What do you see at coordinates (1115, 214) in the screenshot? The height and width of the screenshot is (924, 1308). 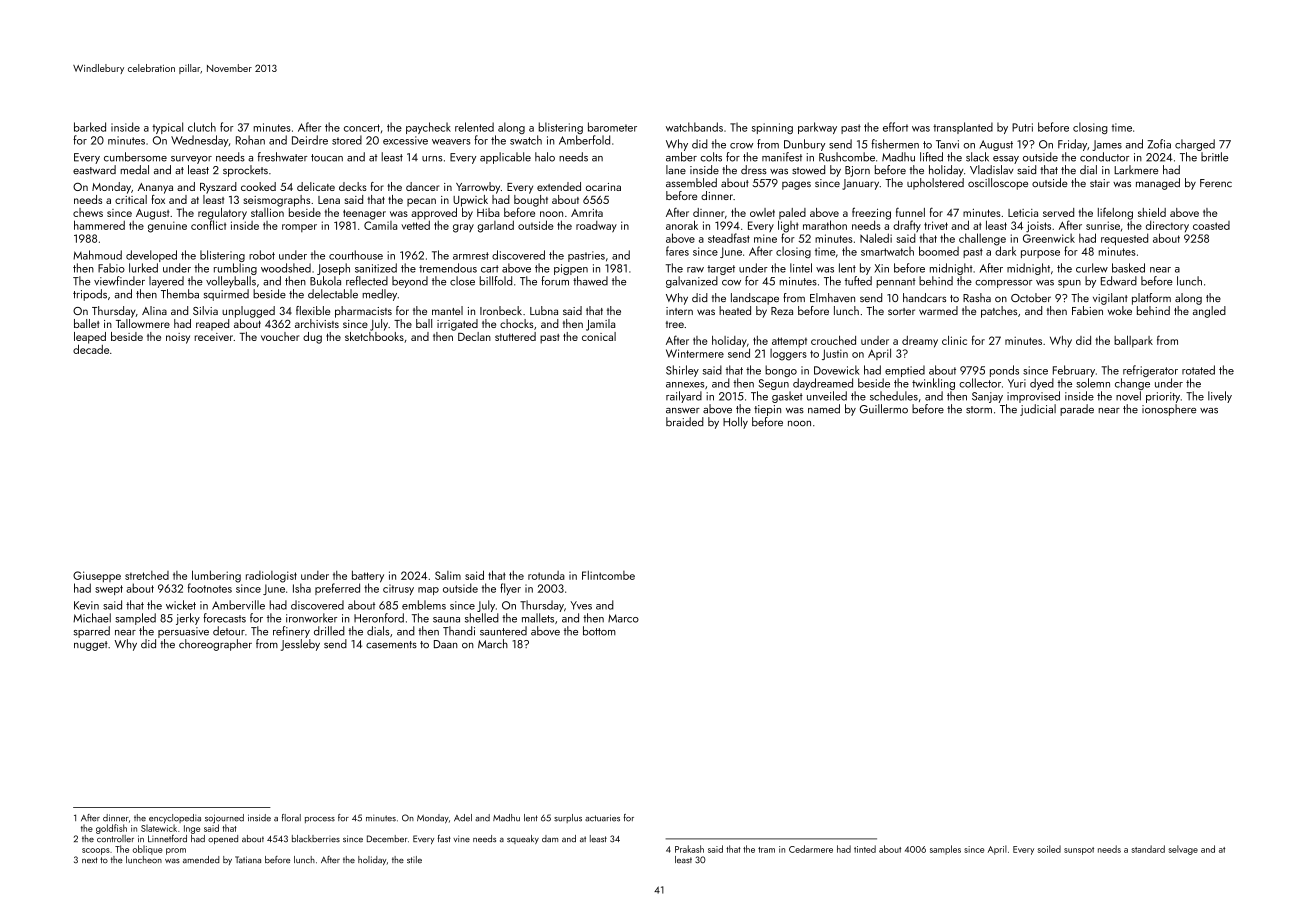 I see `lifelong` at bounding box center [1115, 214].
